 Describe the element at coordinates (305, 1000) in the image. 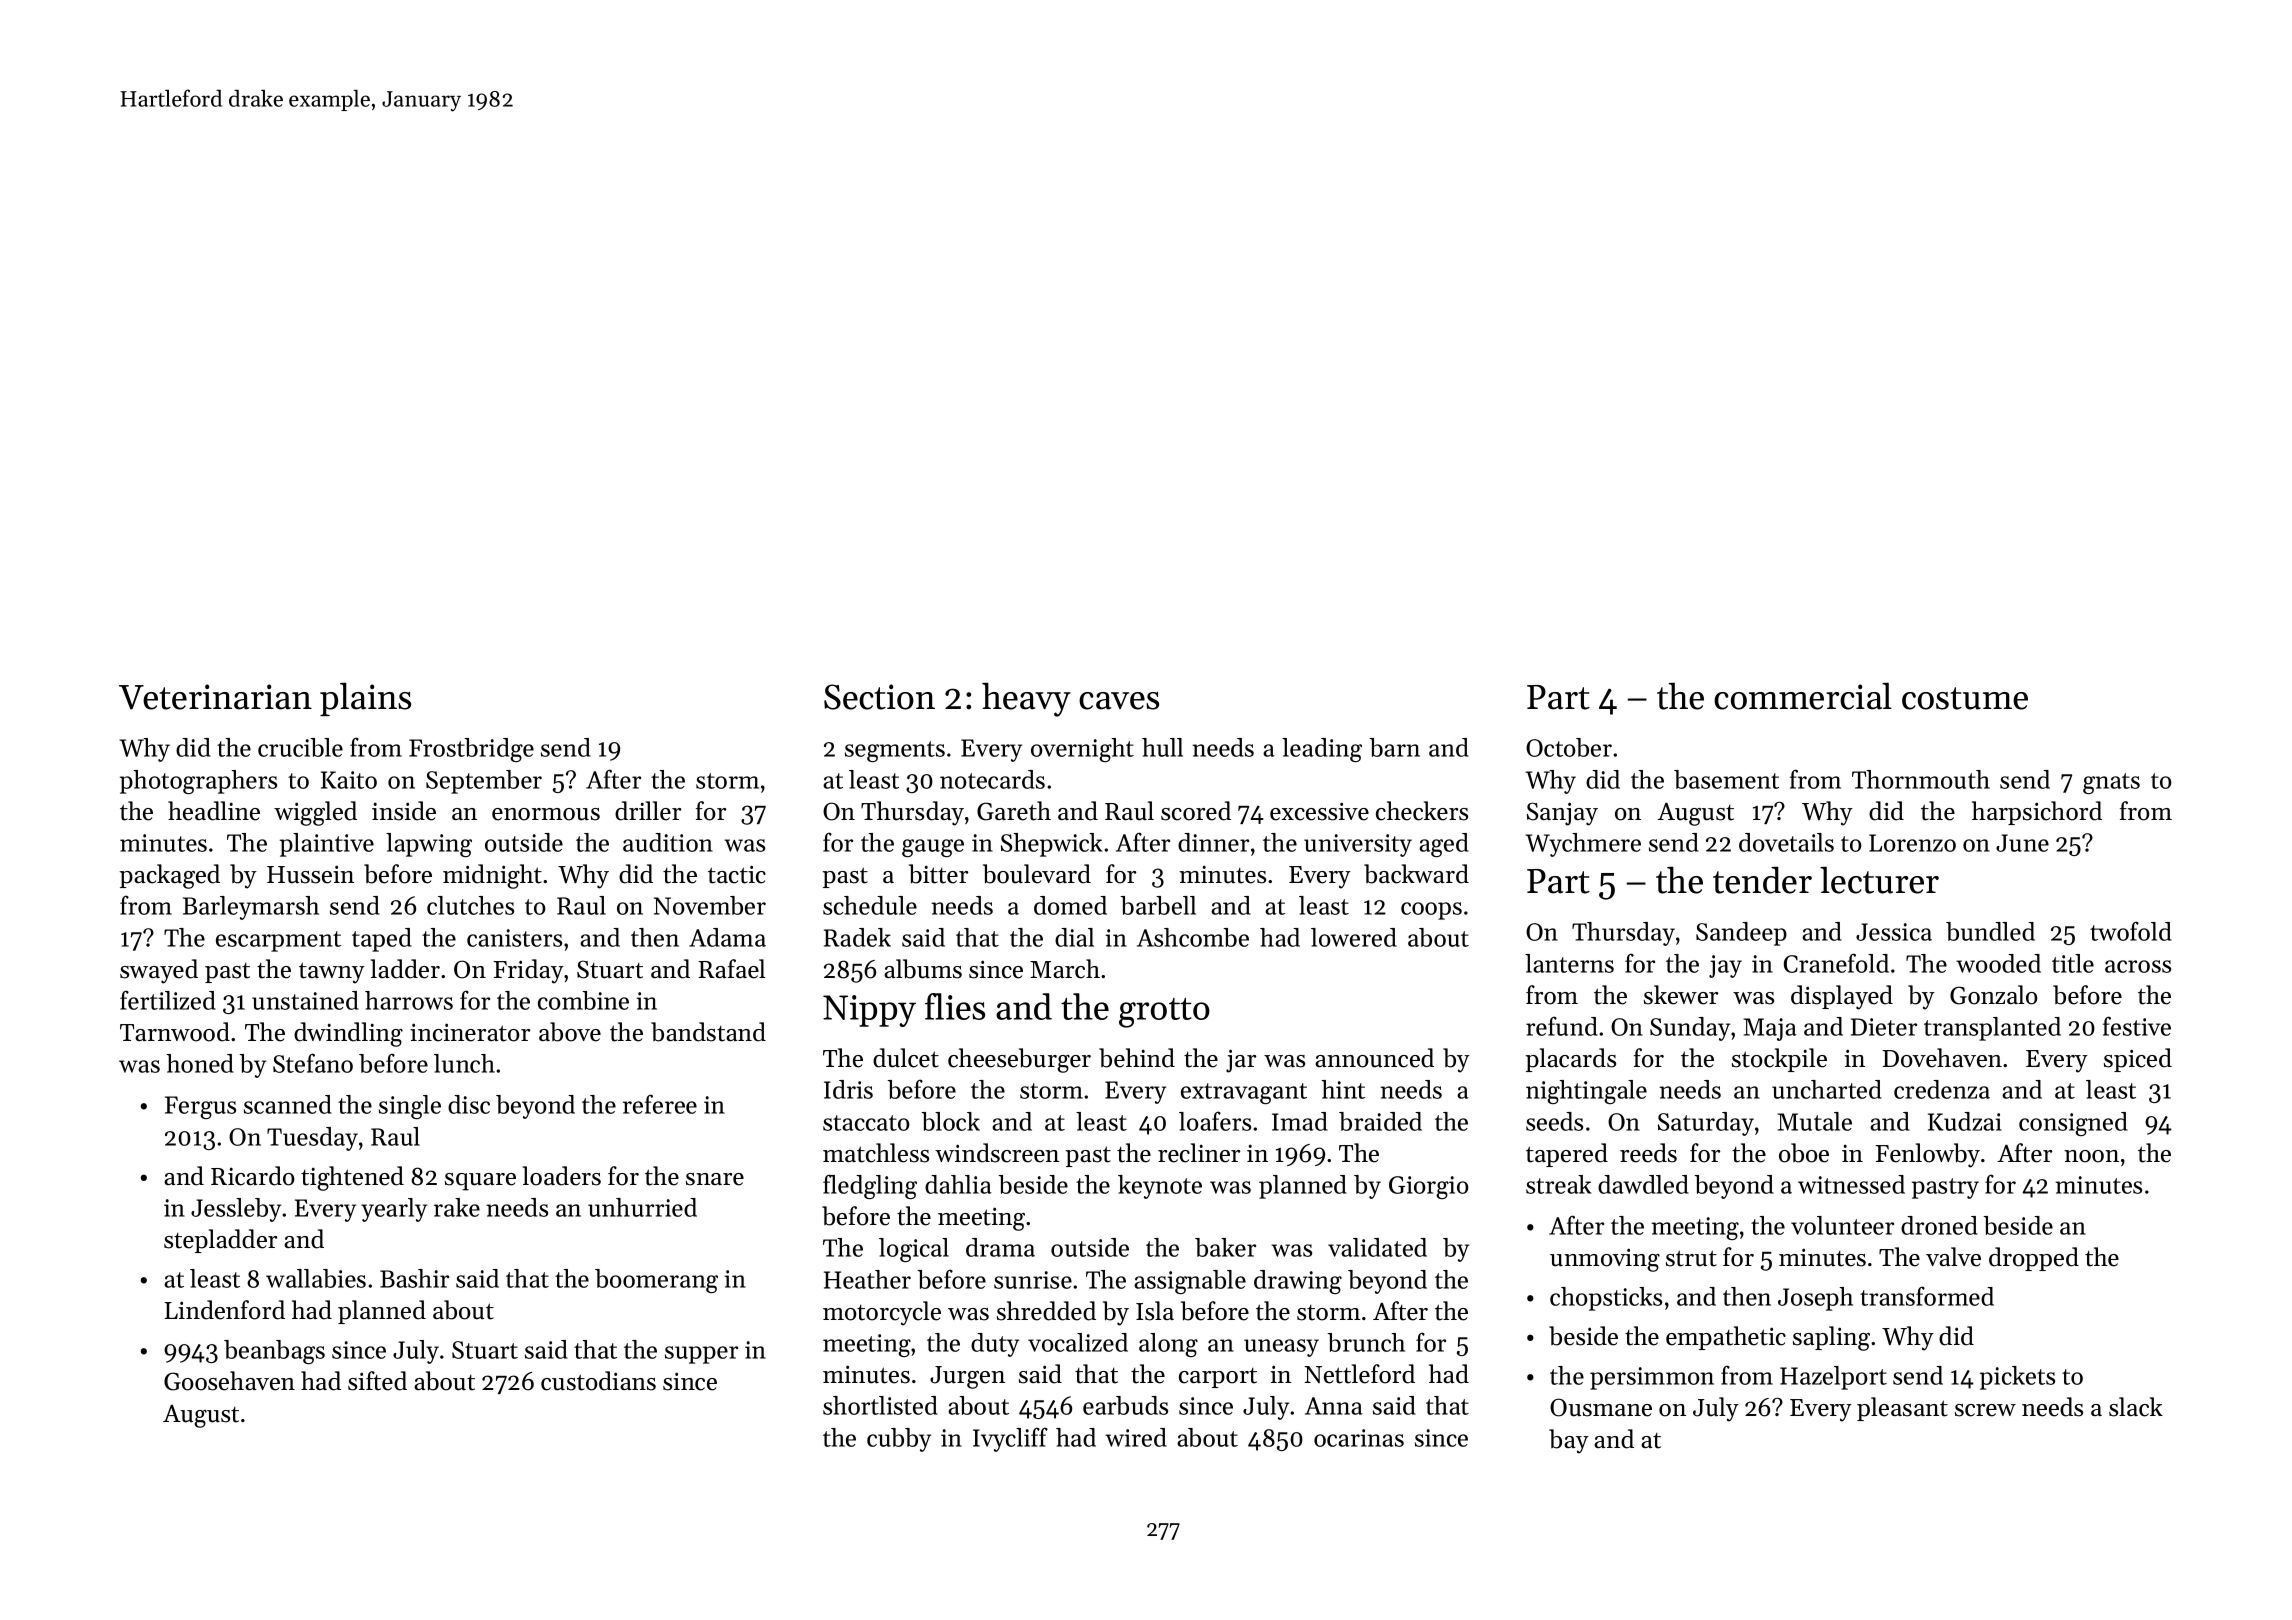

I see `unstained` at that location.
